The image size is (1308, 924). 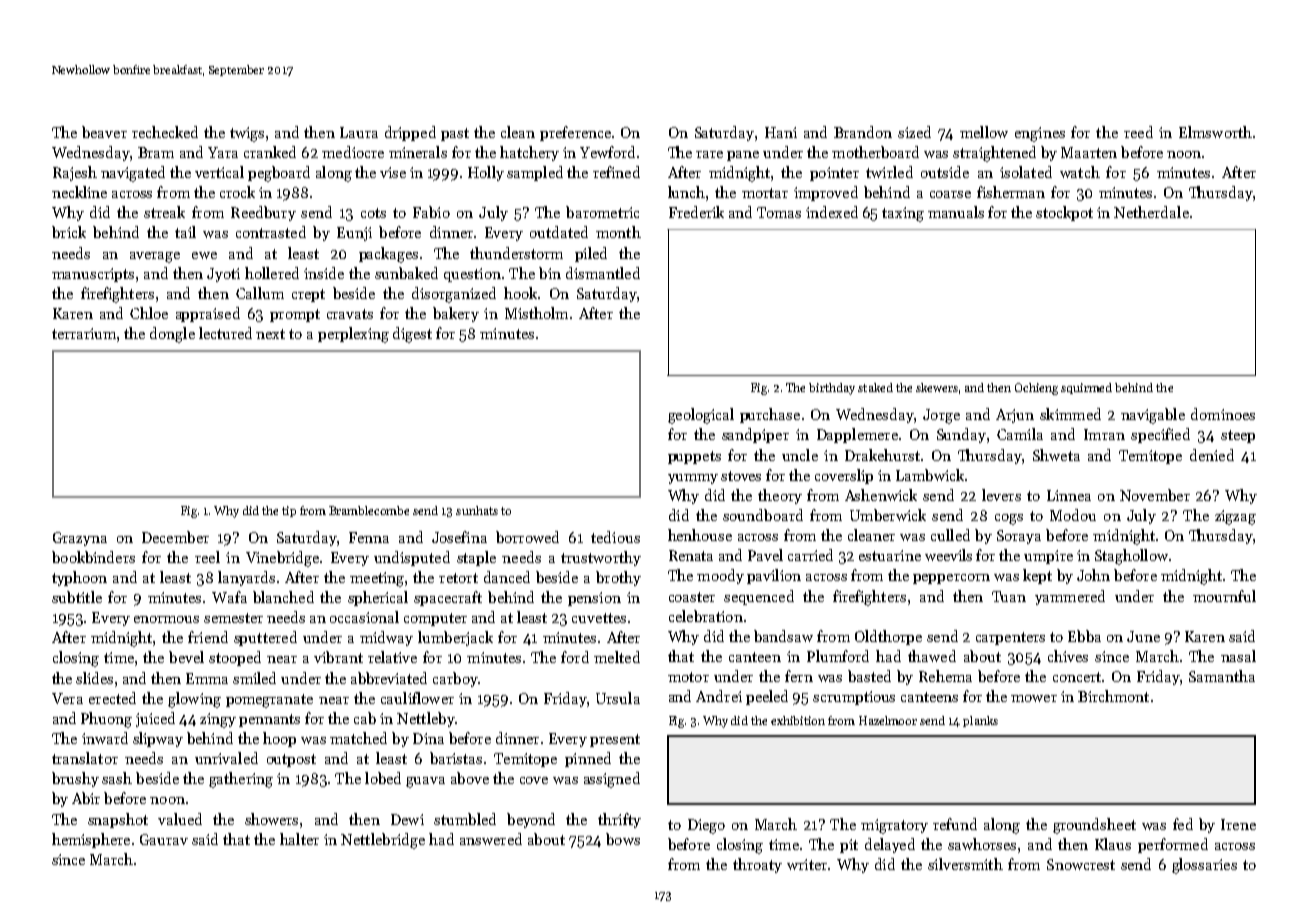 I want to click on Frederik, so click(x=696, y=212).
